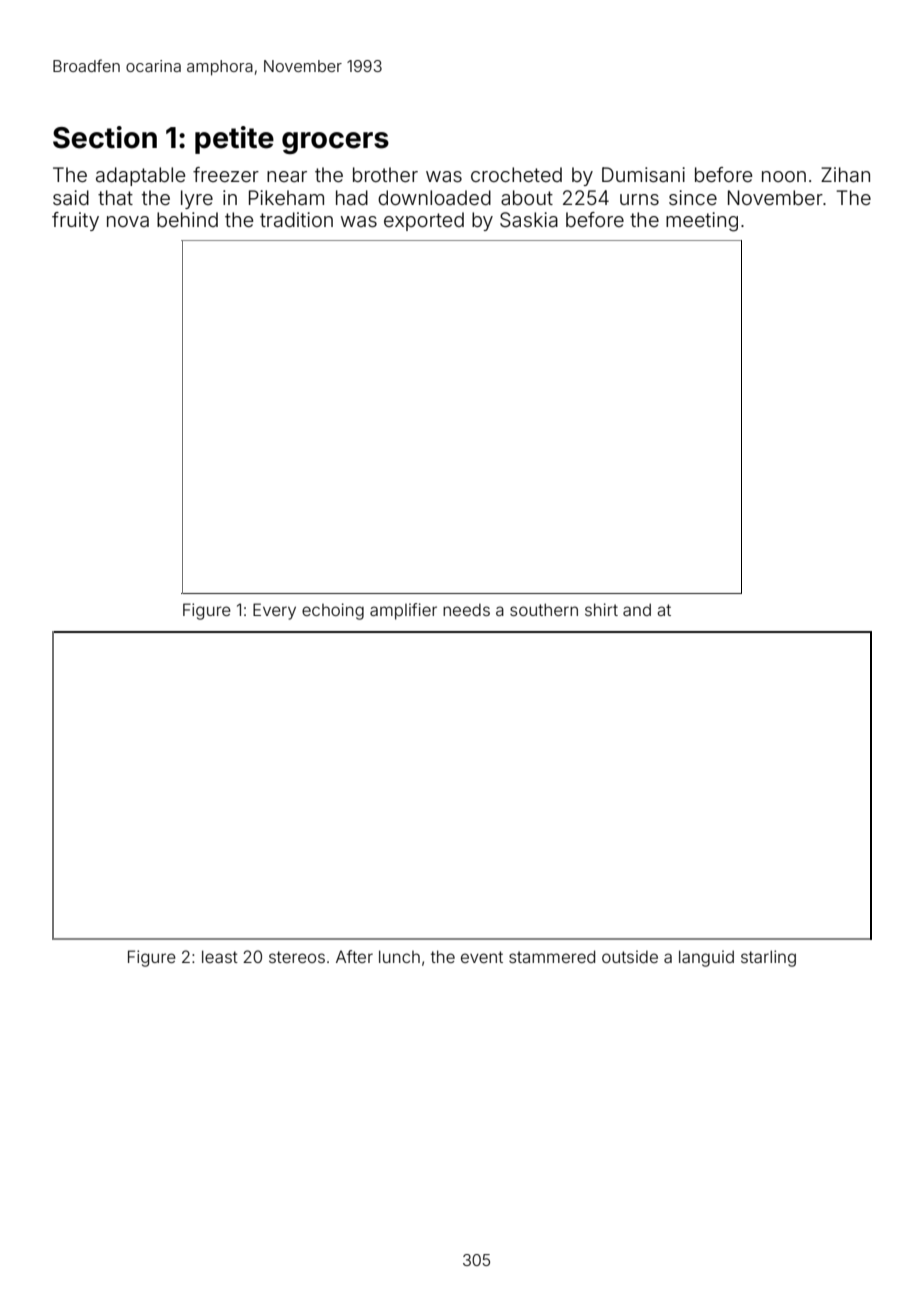 The image size is (924, 1314). What do you see at coordinates (544, 609) in the screenshot?
I see `southern` at bounding box center [544, 609].
